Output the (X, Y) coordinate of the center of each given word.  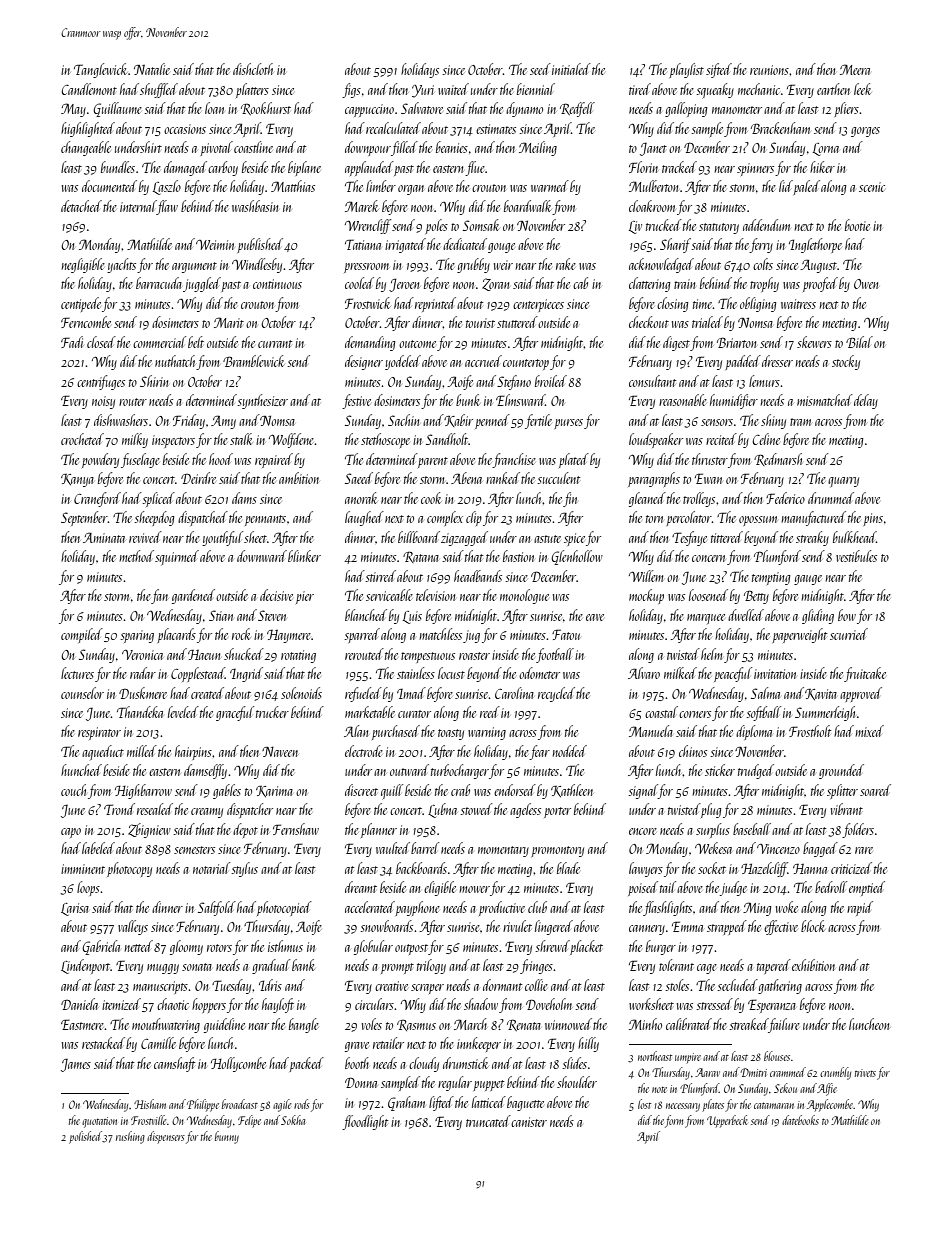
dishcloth (253, 69)
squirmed (177, 558)
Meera (855, 69)
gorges (865, 132)
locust (451, 673)
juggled (202, 284)
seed (540, 69)
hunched (81, 770)
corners (695, 714)
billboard (419, 537)
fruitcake (865, 674)
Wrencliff (368, 226)
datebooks (800, 1120)
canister (529, 1122)
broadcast (240, 1104)
